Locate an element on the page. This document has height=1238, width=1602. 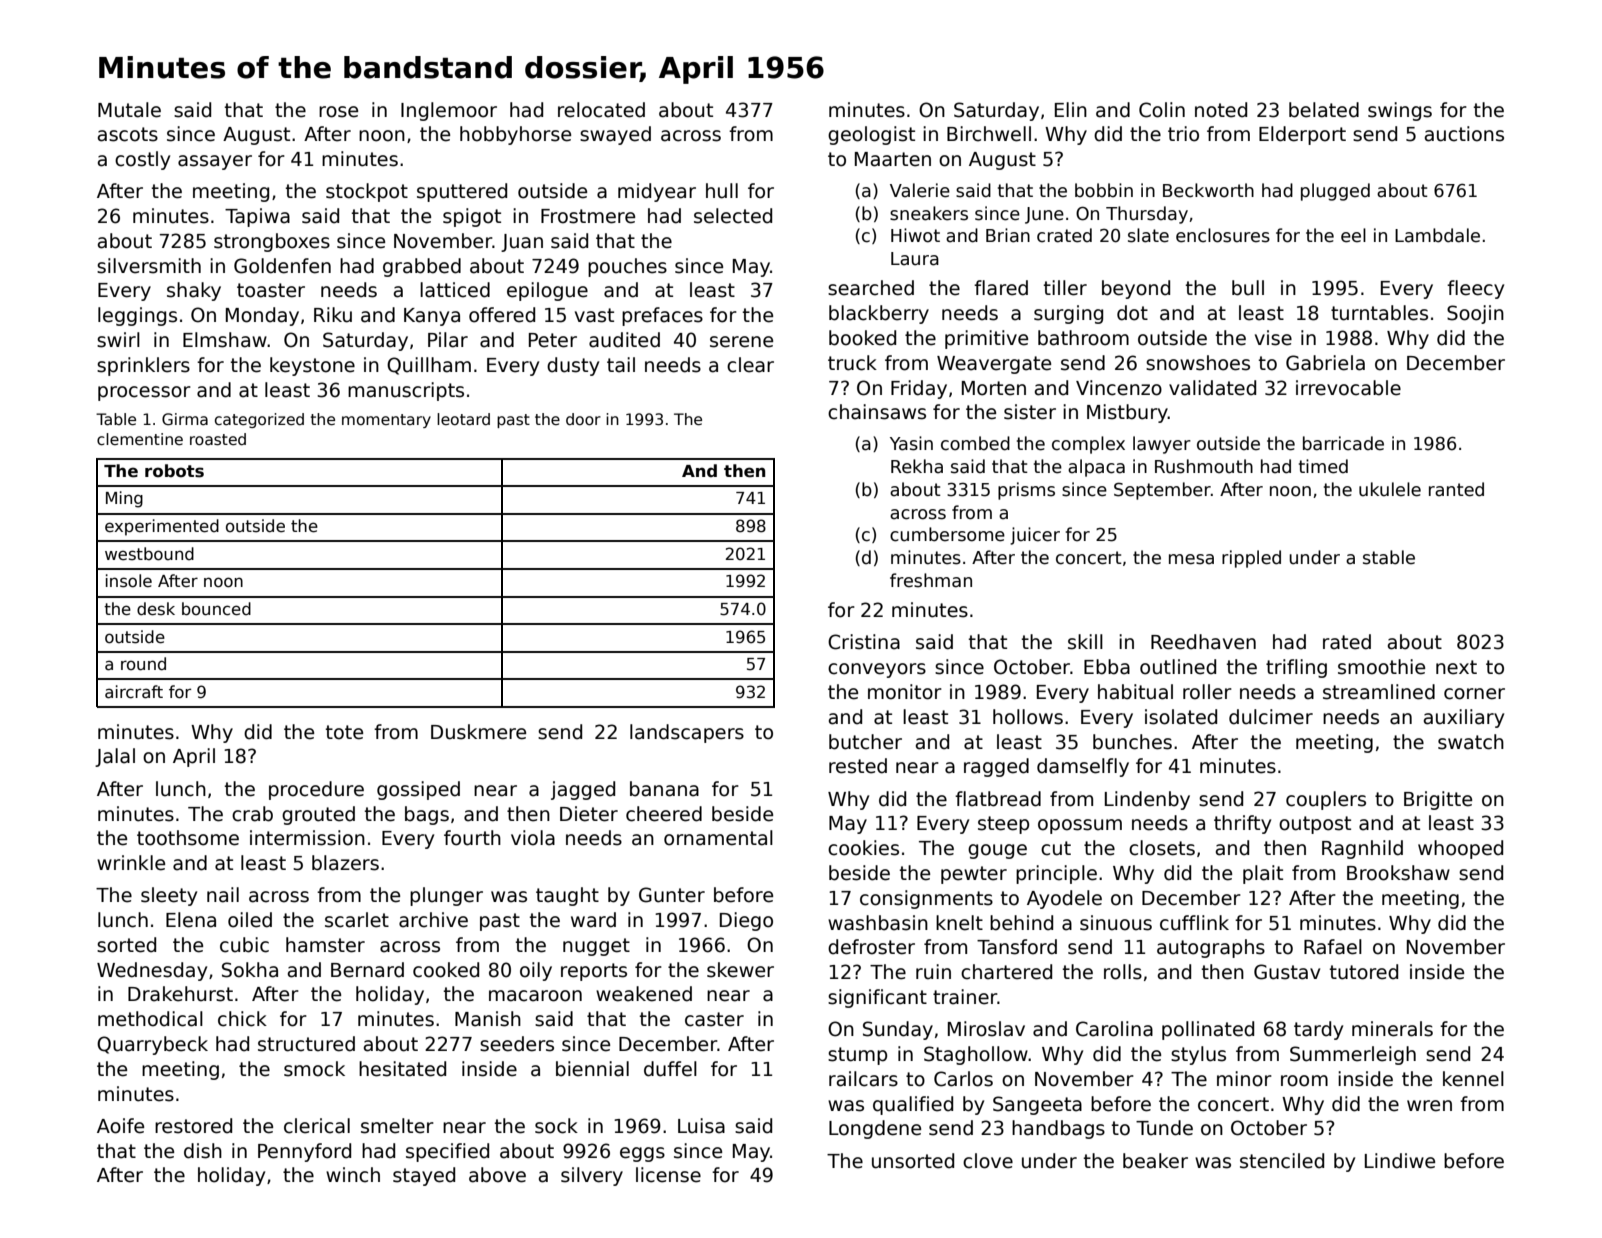
dish is located at coordinates (203, 1151).
